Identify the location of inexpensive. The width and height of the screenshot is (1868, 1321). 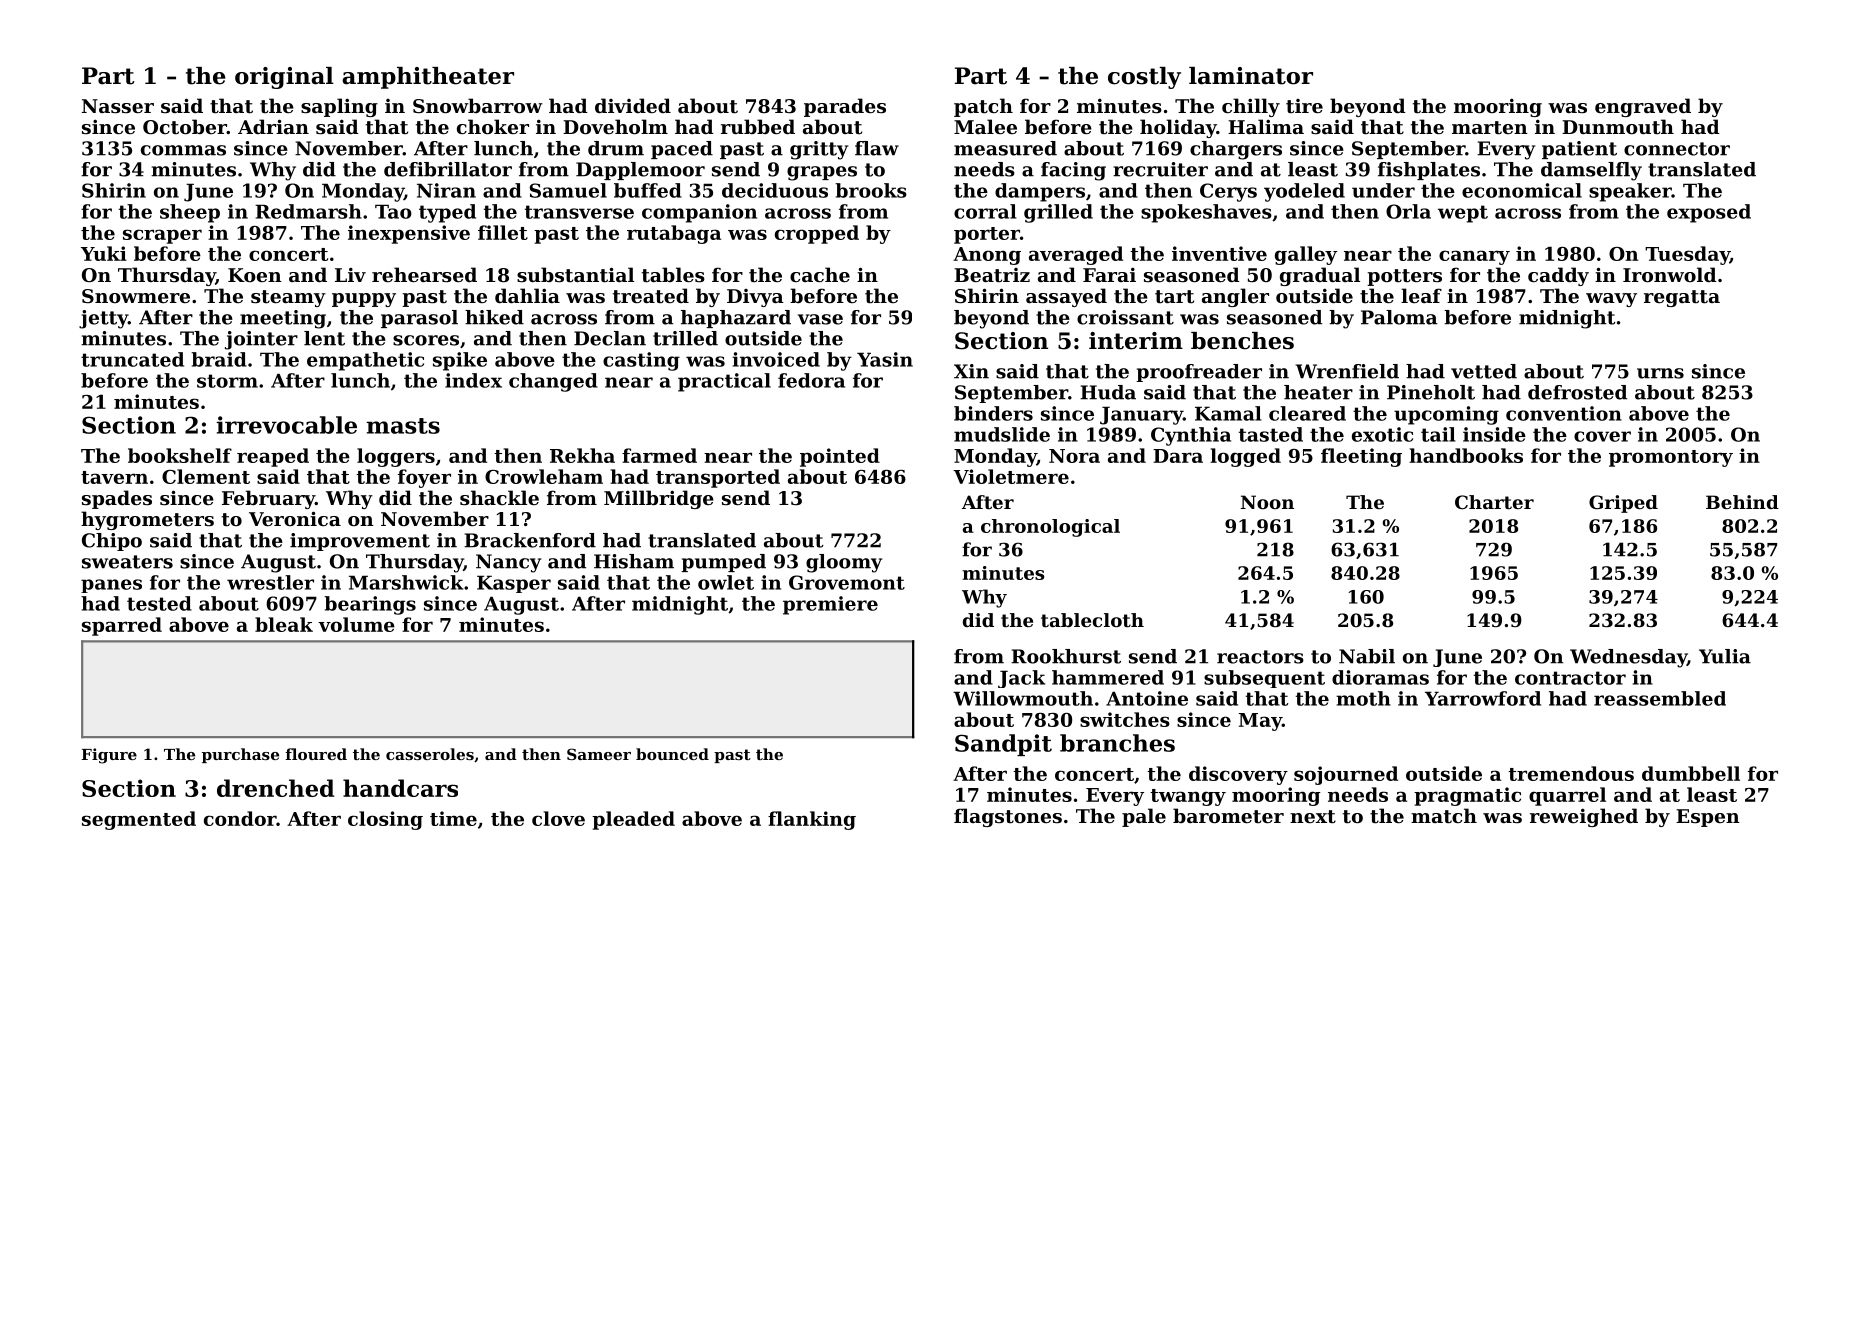
(409, 234).
